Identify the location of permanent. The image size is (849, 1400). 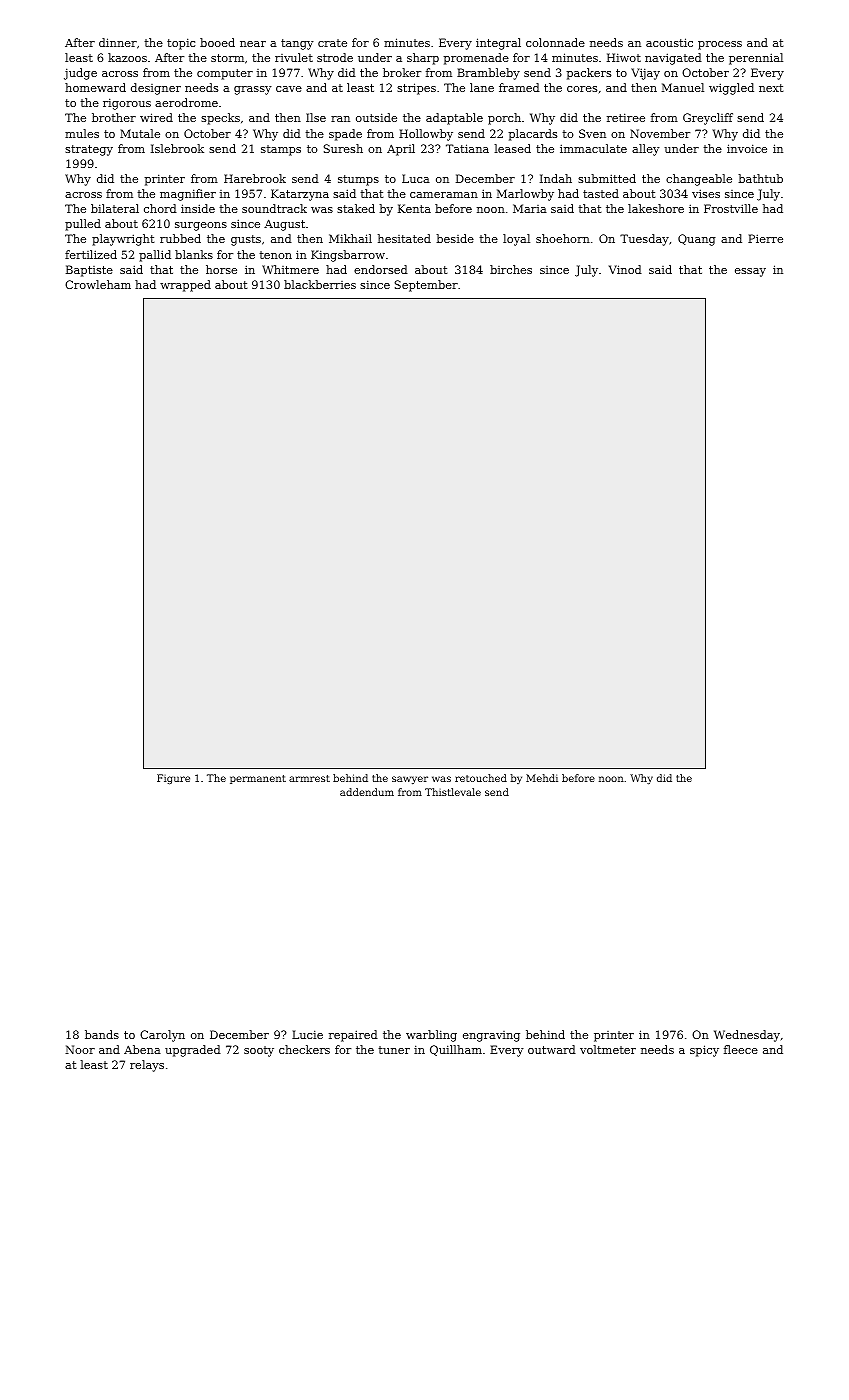
(258, 779).
